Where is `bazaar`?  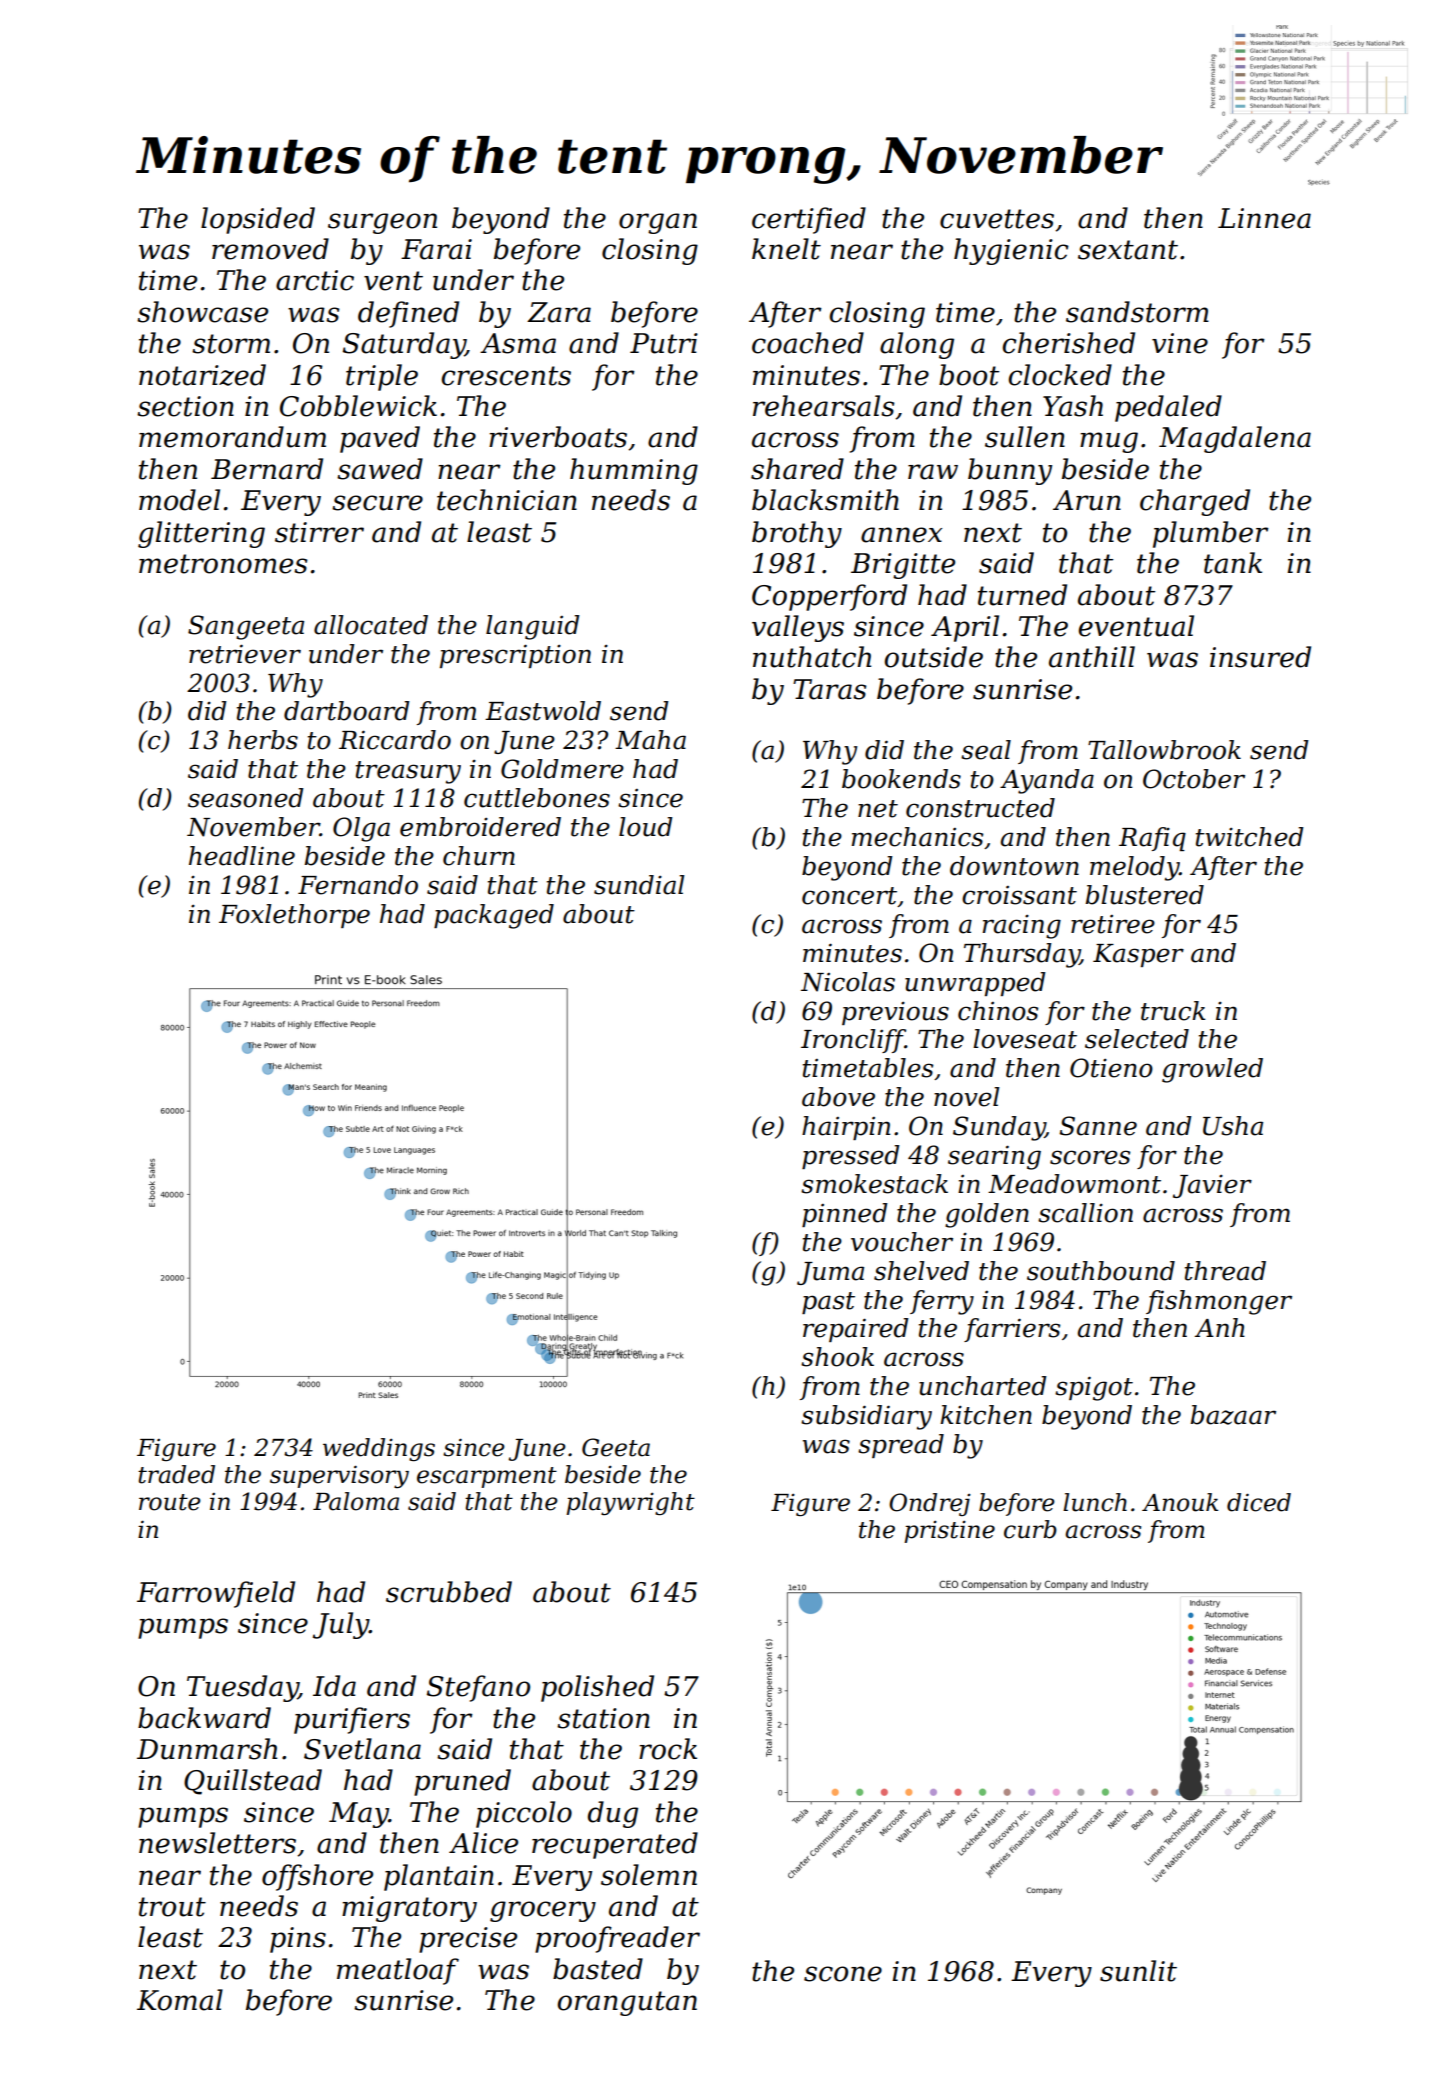 bazaar is located at coordinates (1233, 1415).
